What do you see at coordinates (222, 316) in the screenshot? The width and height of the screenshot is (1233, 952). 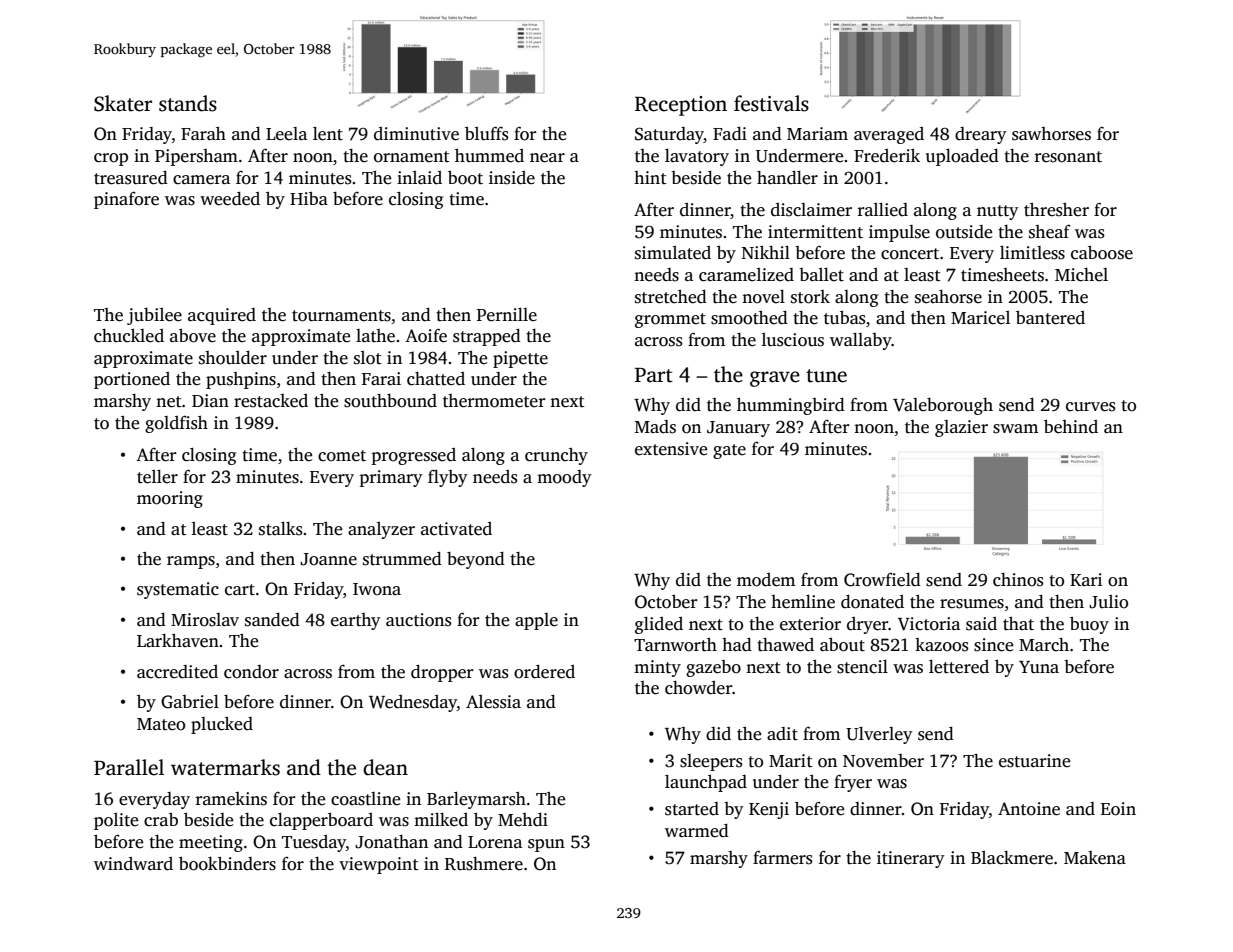 I see `acquired` at bounding box center [222, 316].
